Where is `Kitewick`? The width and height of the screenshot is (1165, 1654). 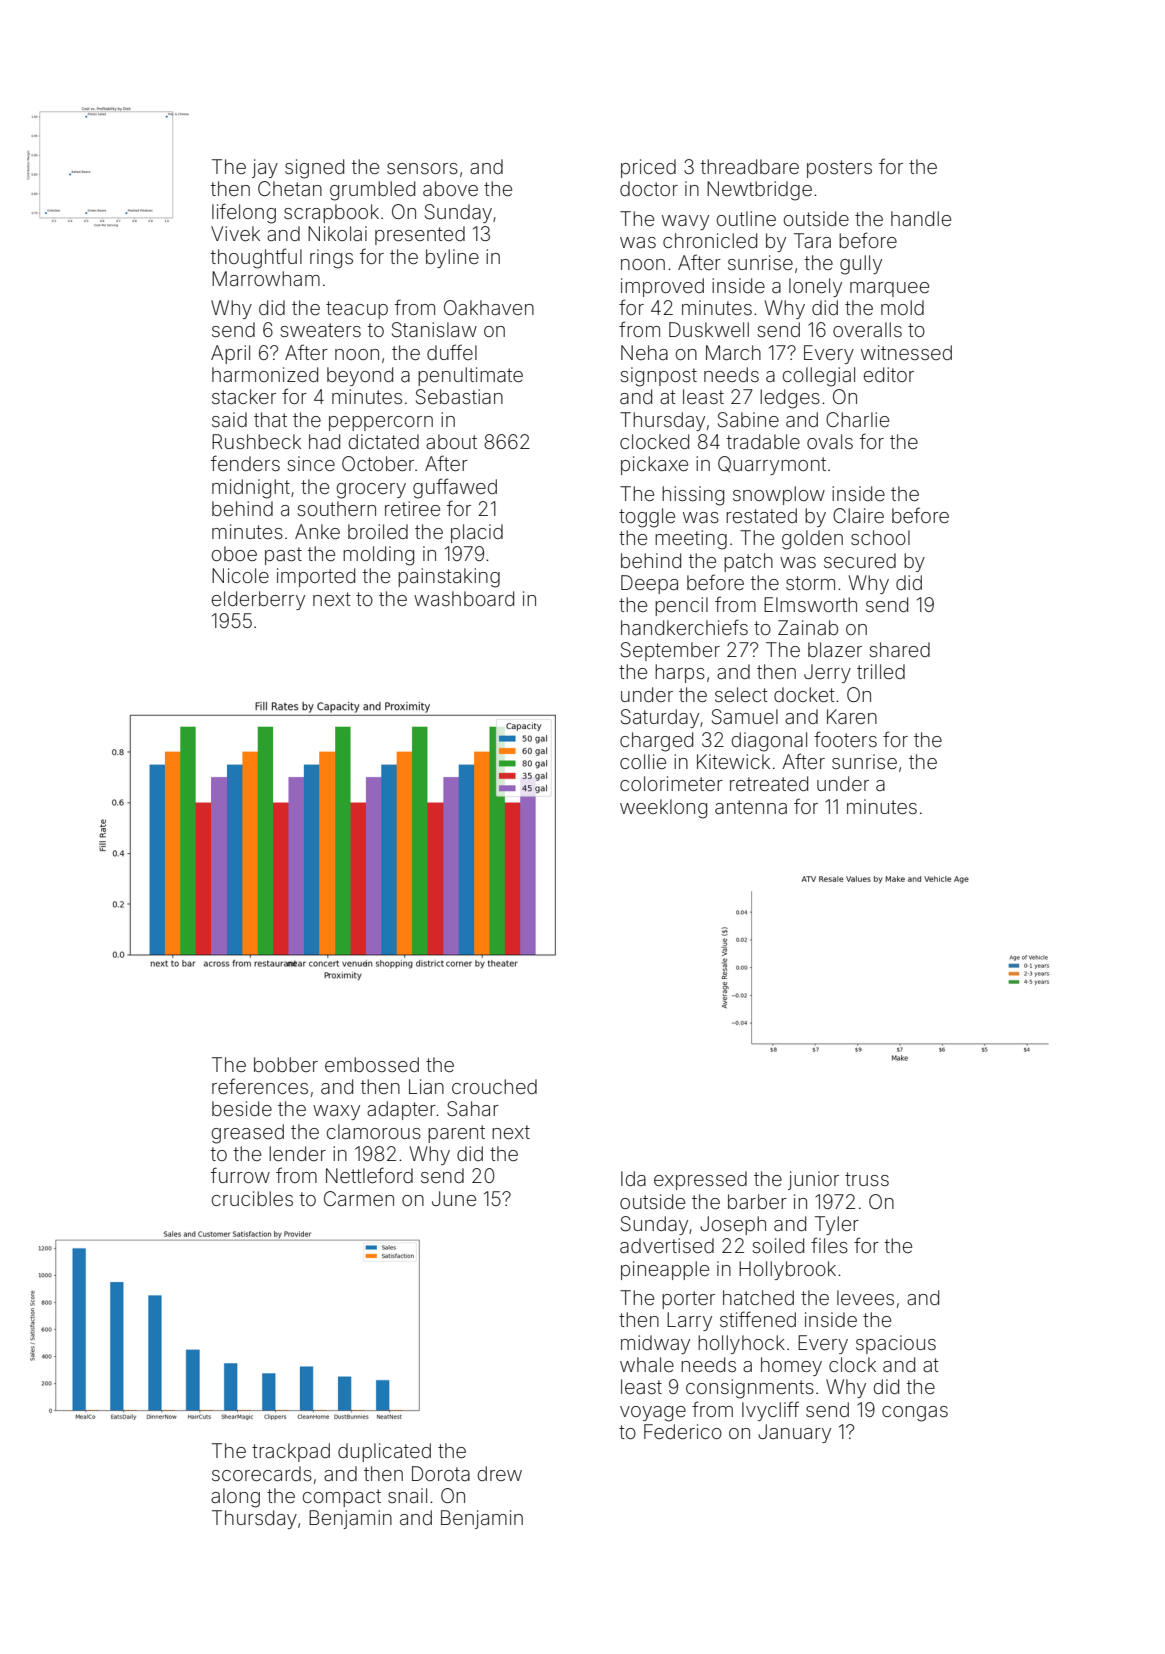 Kitewick is located at coordinates (733, 761).
